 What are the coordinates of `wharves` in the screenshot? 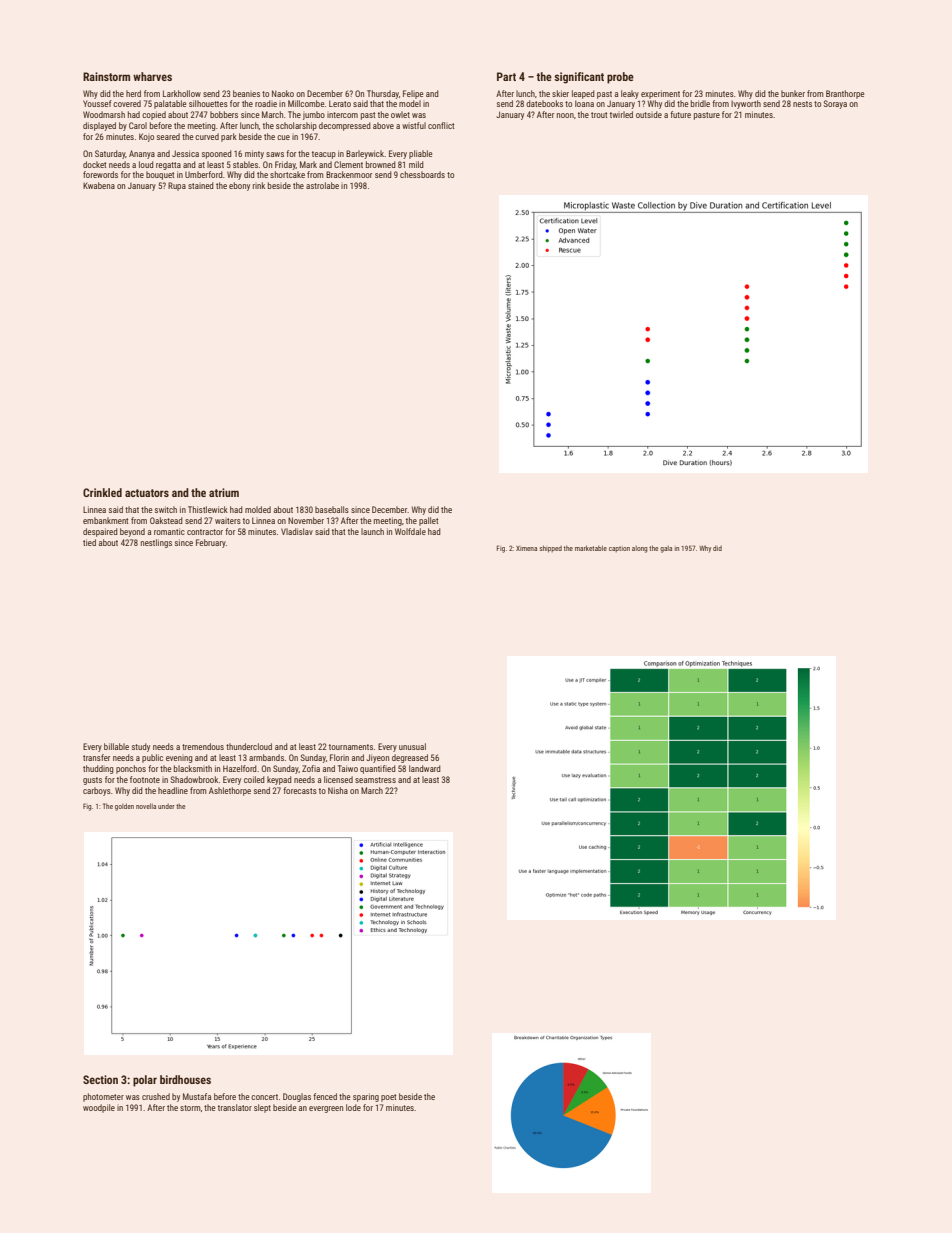 It's located at (152, 76).
